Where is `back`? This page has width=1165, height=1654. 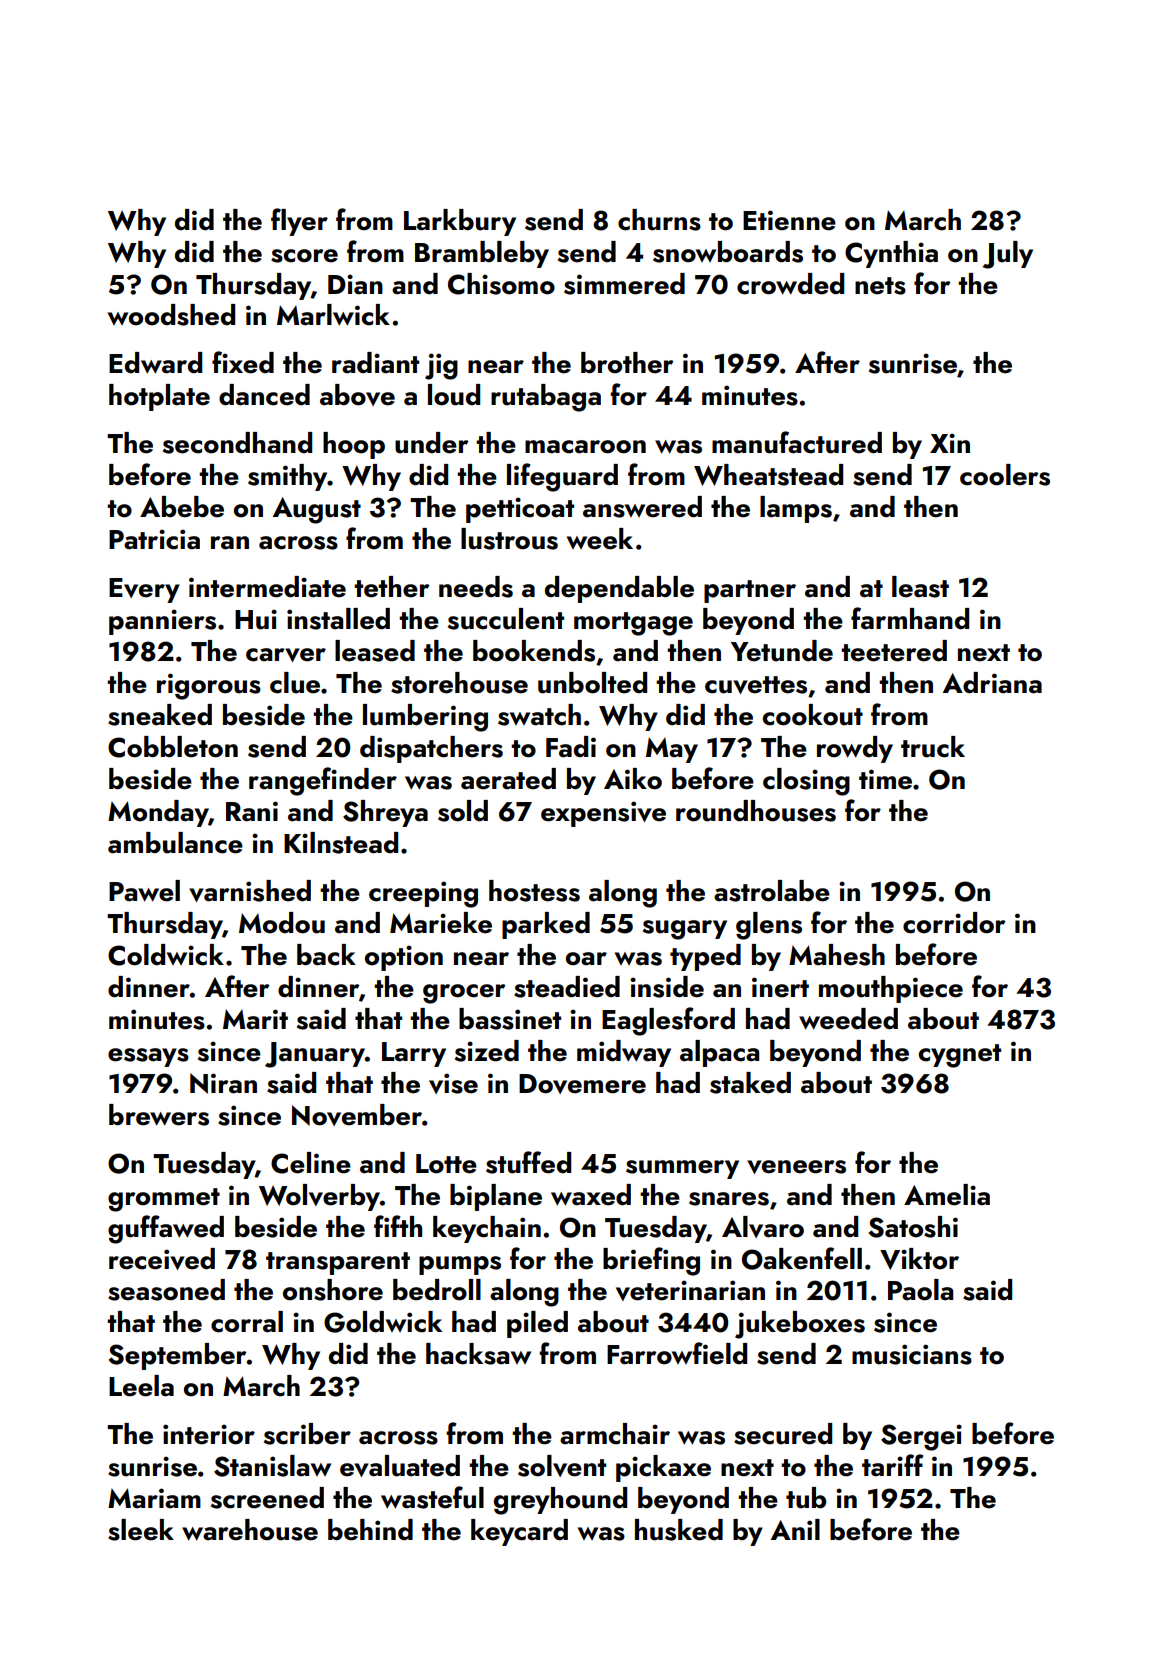 back is located at coordinates (326, 955).
